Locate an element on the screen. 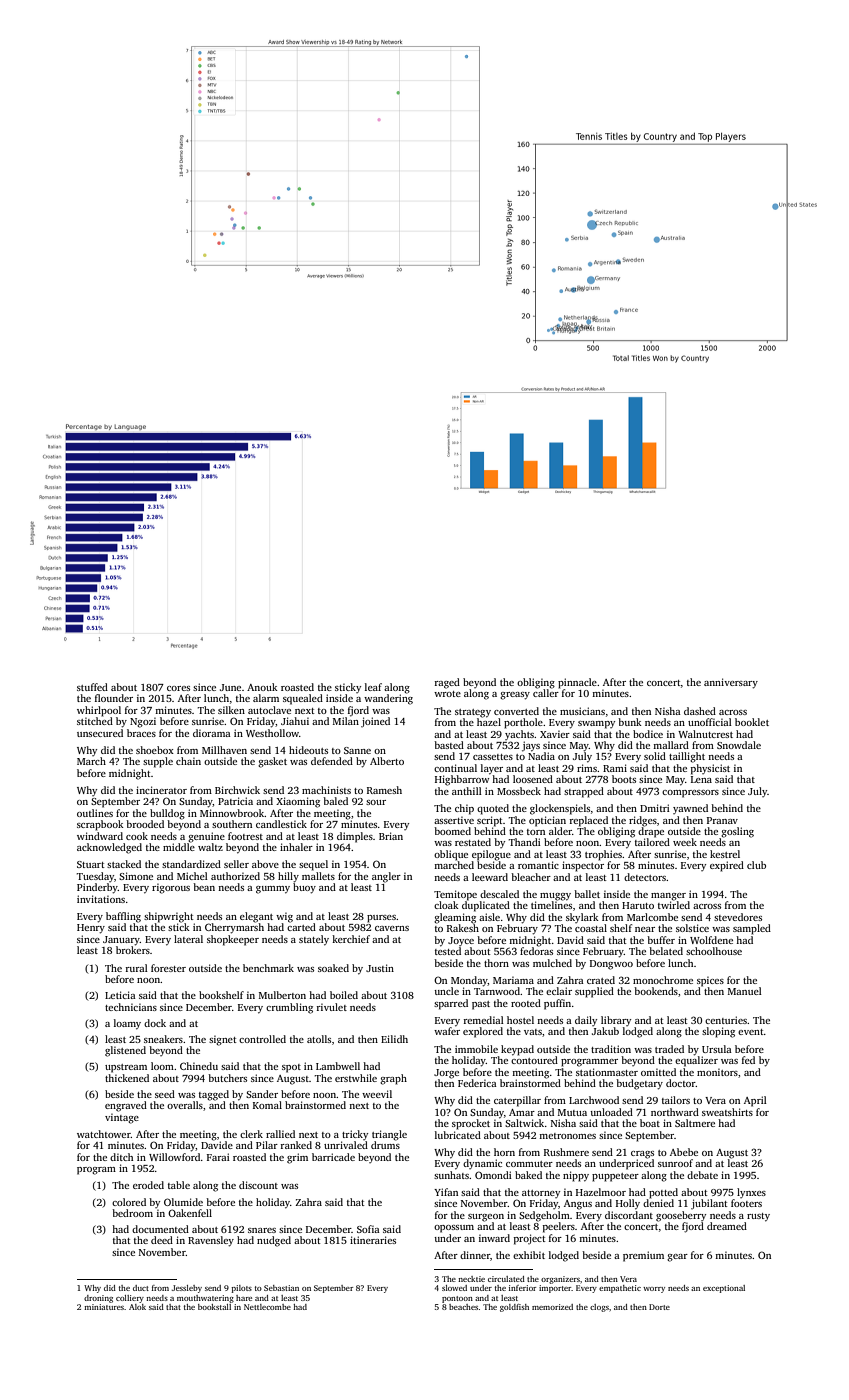 This screenshot has height=1400, width=849. raged is located at coordinates (447, 683).
